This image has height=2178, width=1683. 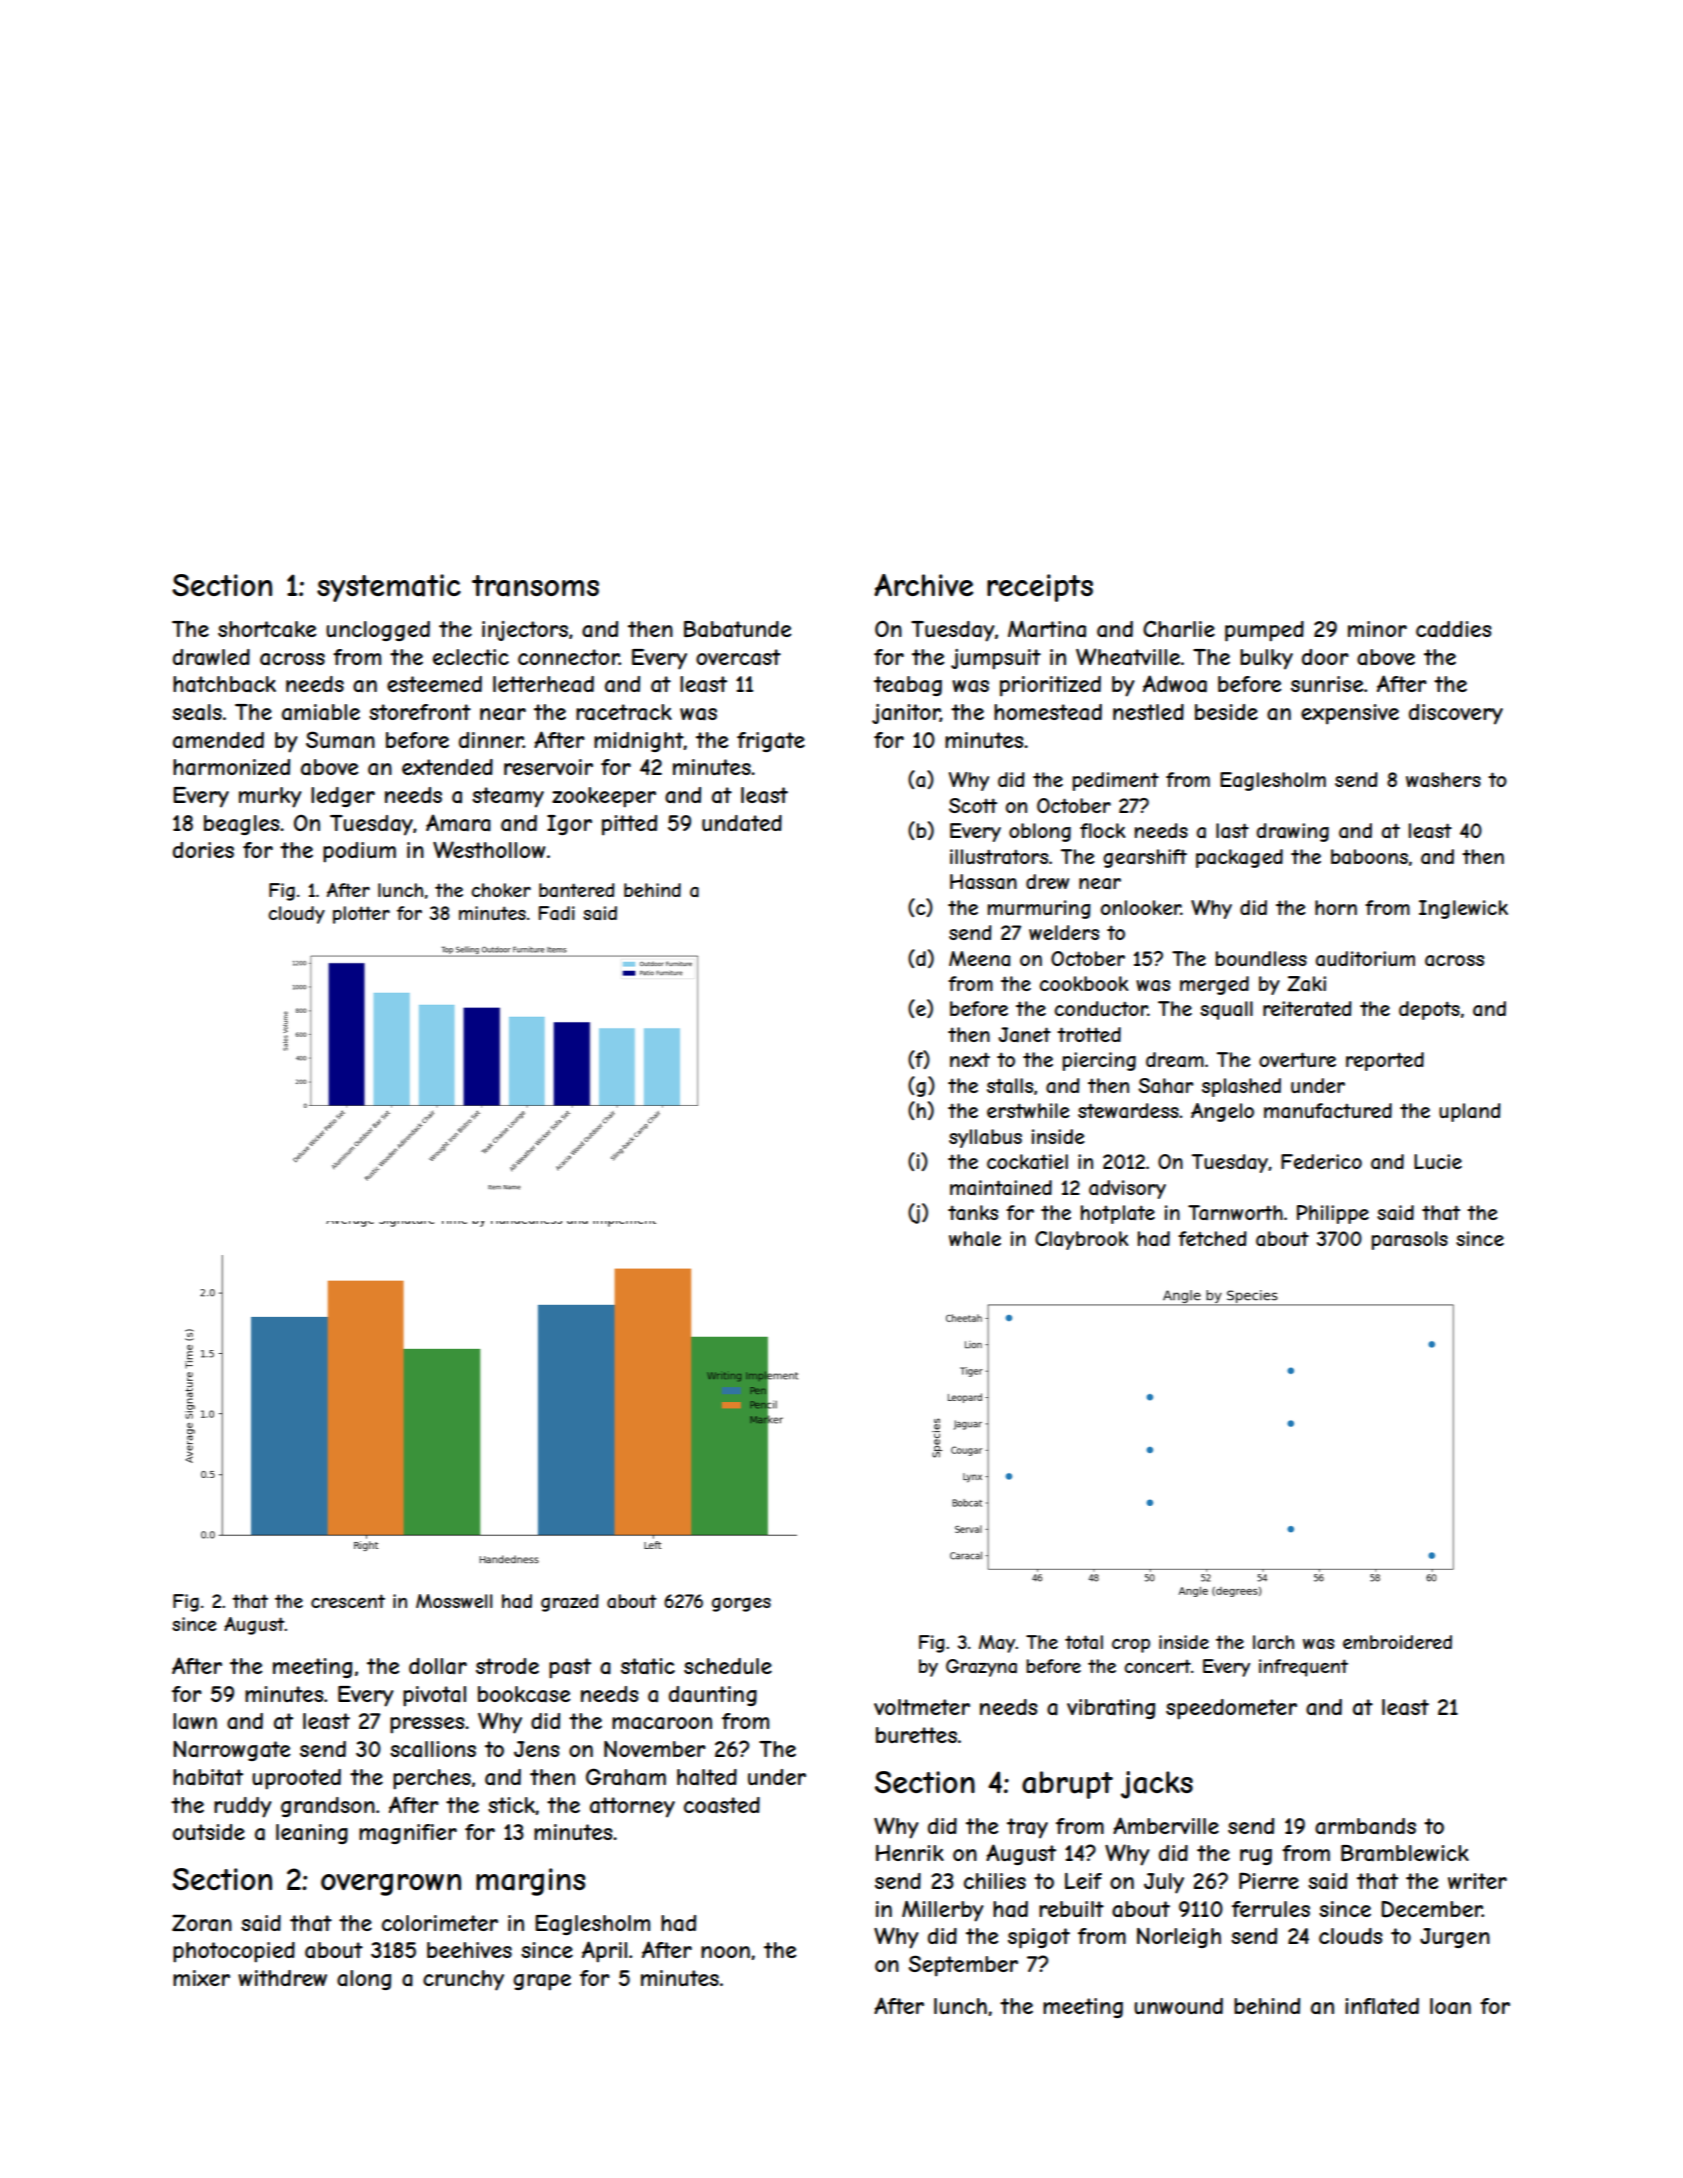 I want to click on noon, so click(x=725, y=1952).
